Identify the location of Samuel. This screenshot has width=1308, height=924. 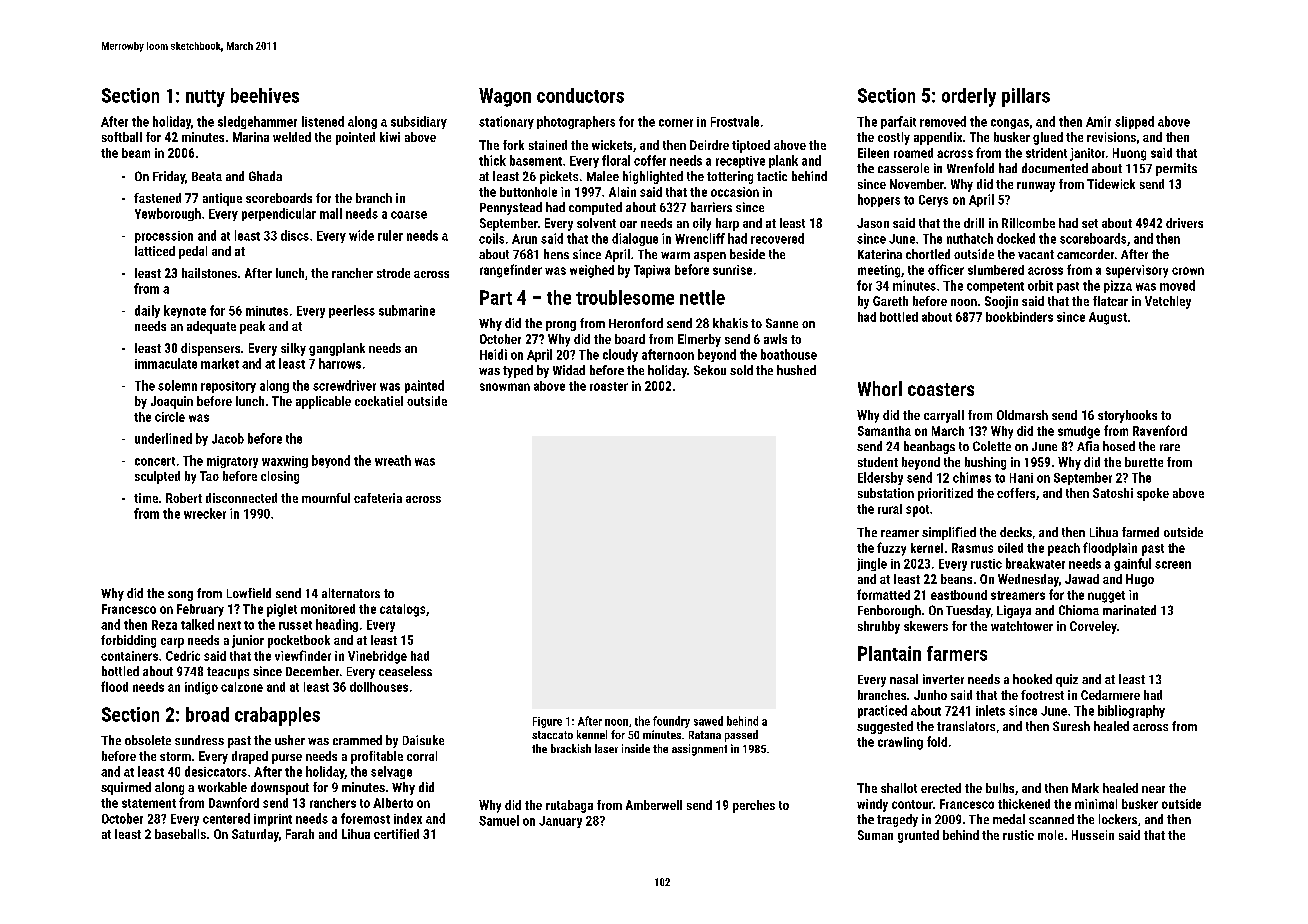
(499, 820).
